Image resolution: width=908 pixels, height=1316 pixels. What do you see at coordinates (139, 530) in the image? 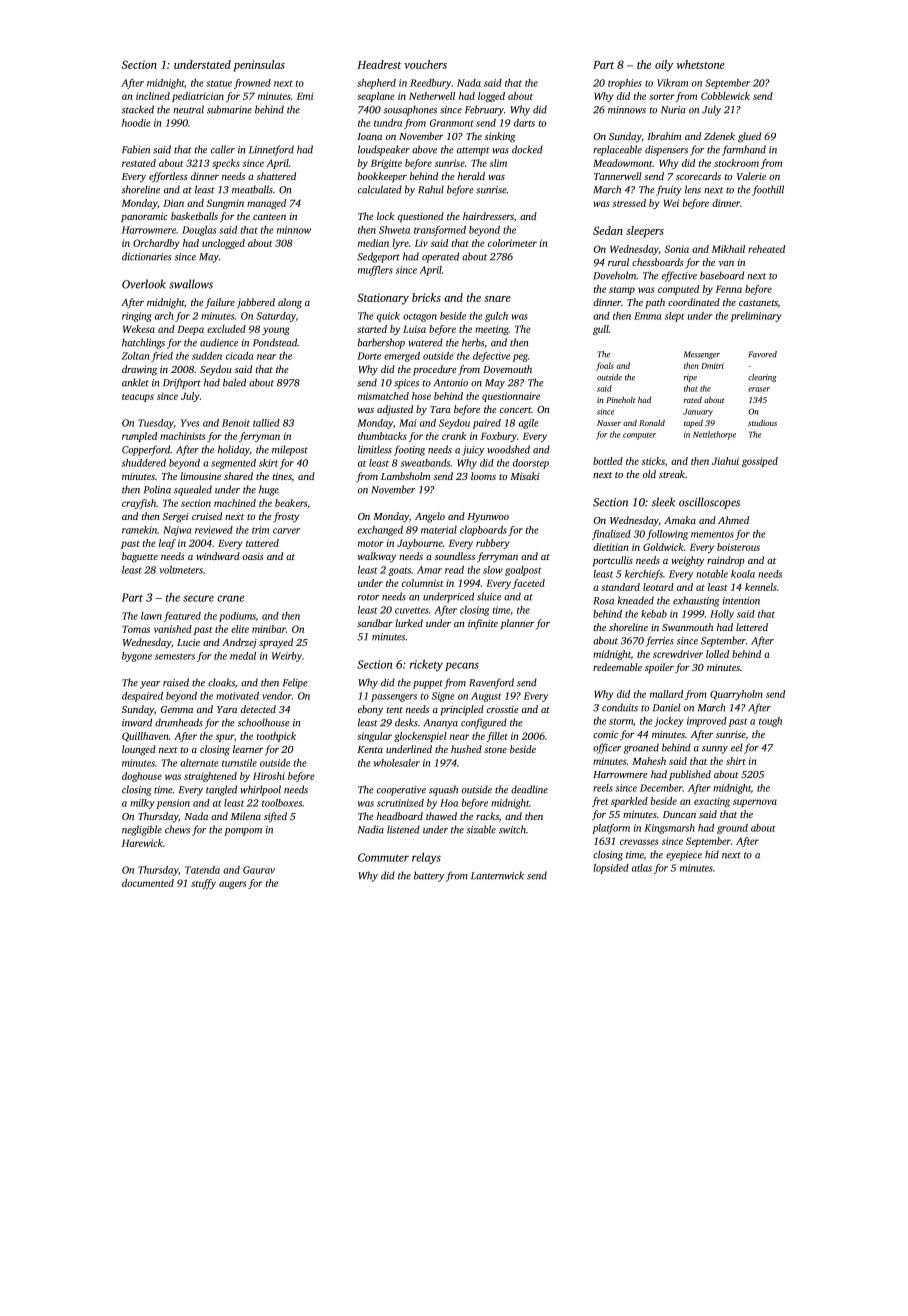
I see `ramekin` at bounding box center [139, 530].
